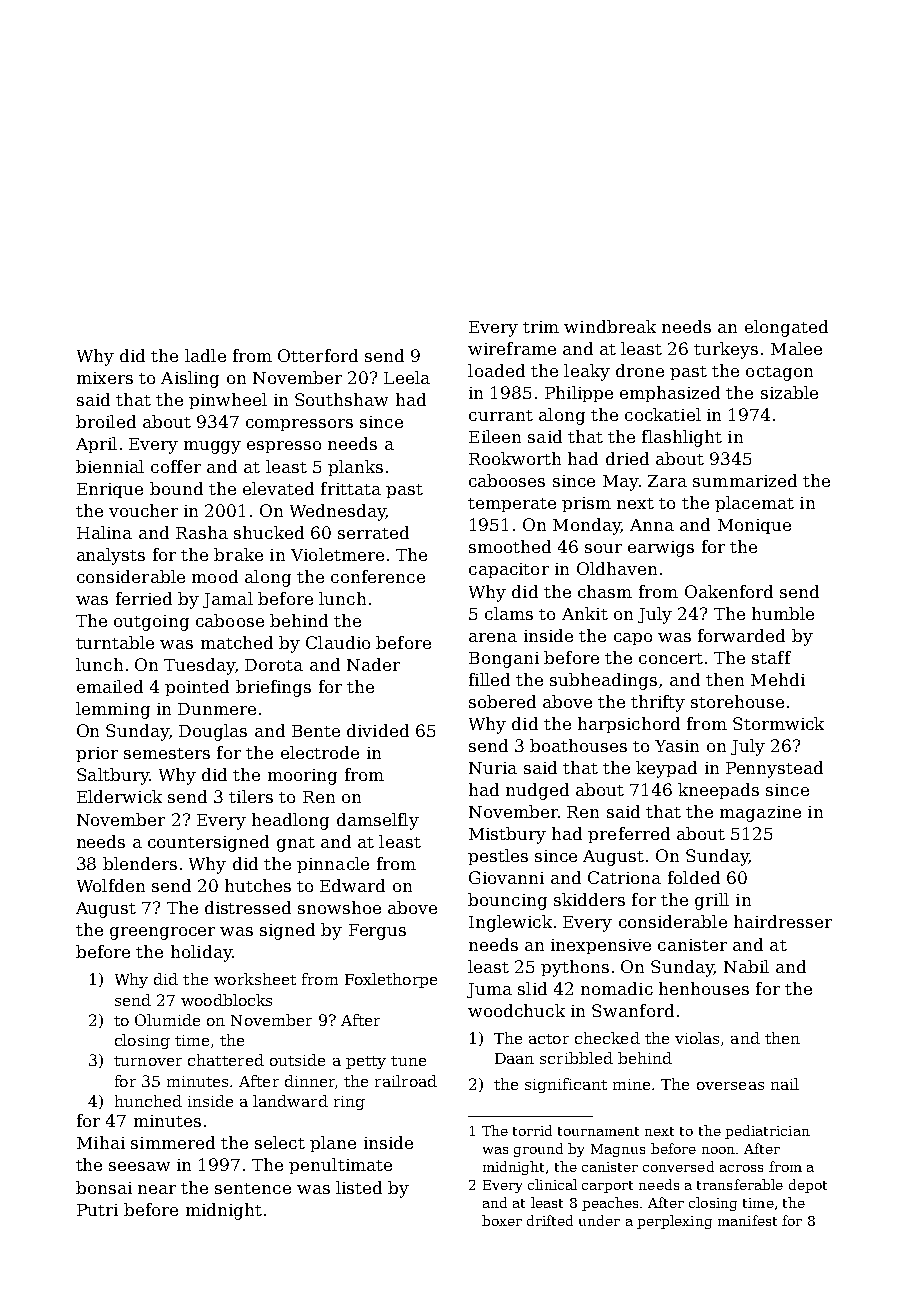  I want to click on trim, so click(541, 327).
